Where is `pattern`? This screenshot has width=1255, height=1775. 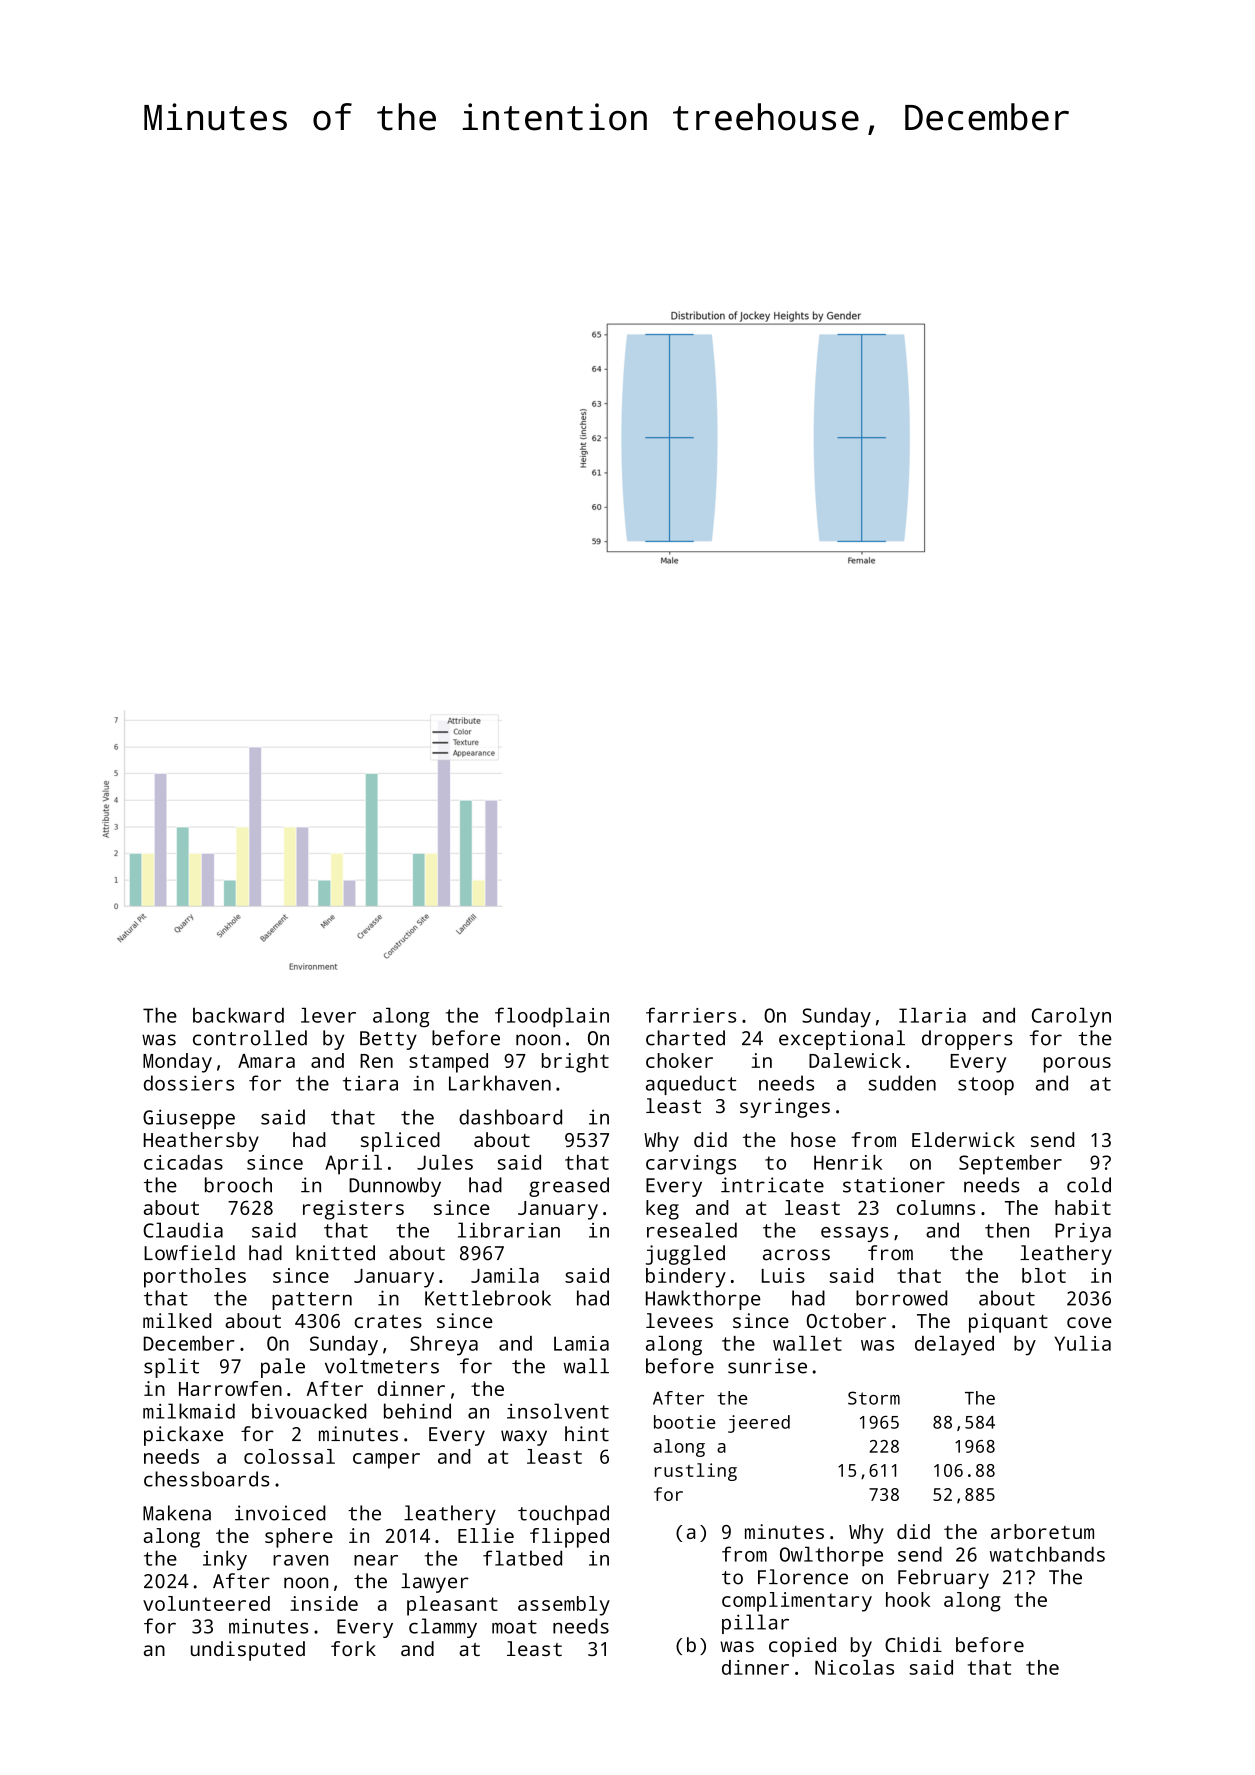 pattern is located at coordinates (312, 1301).
